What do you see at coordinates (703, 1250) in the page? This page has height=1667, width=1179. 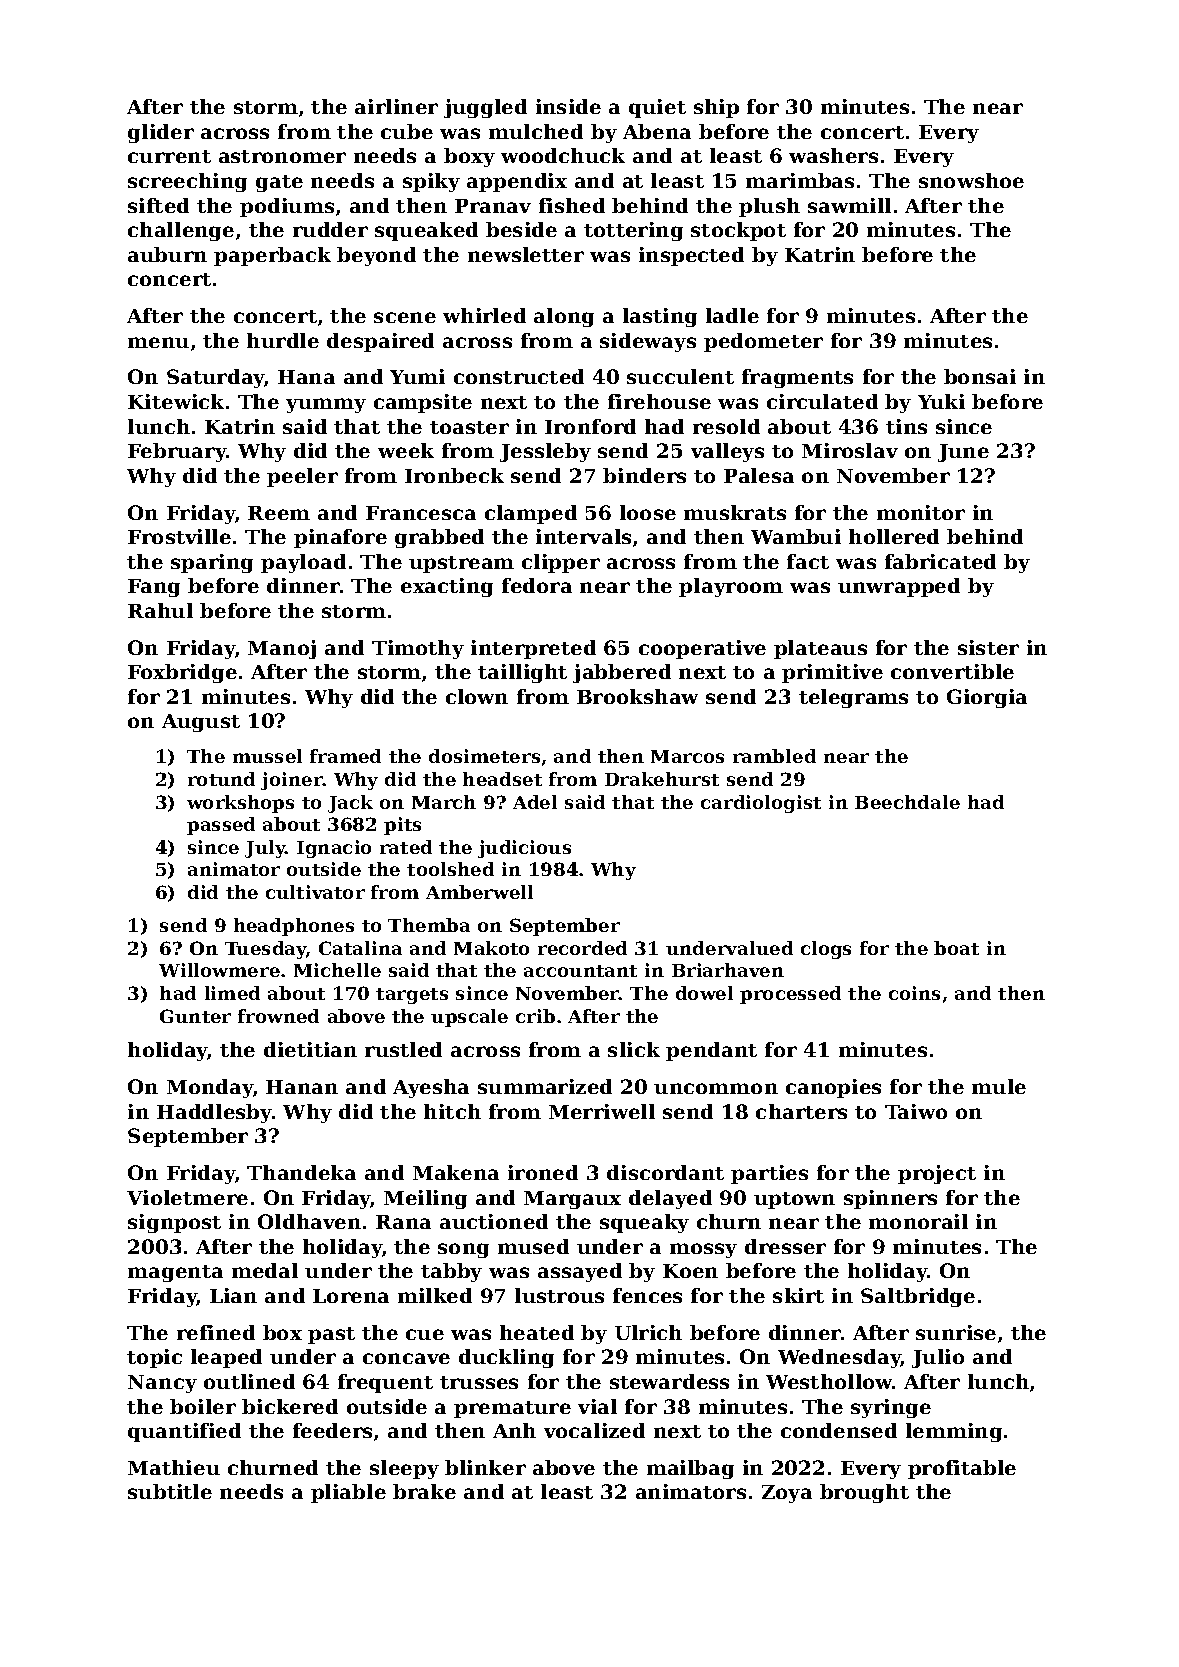 I see `mossy` at bounding box center [703, 1250].
